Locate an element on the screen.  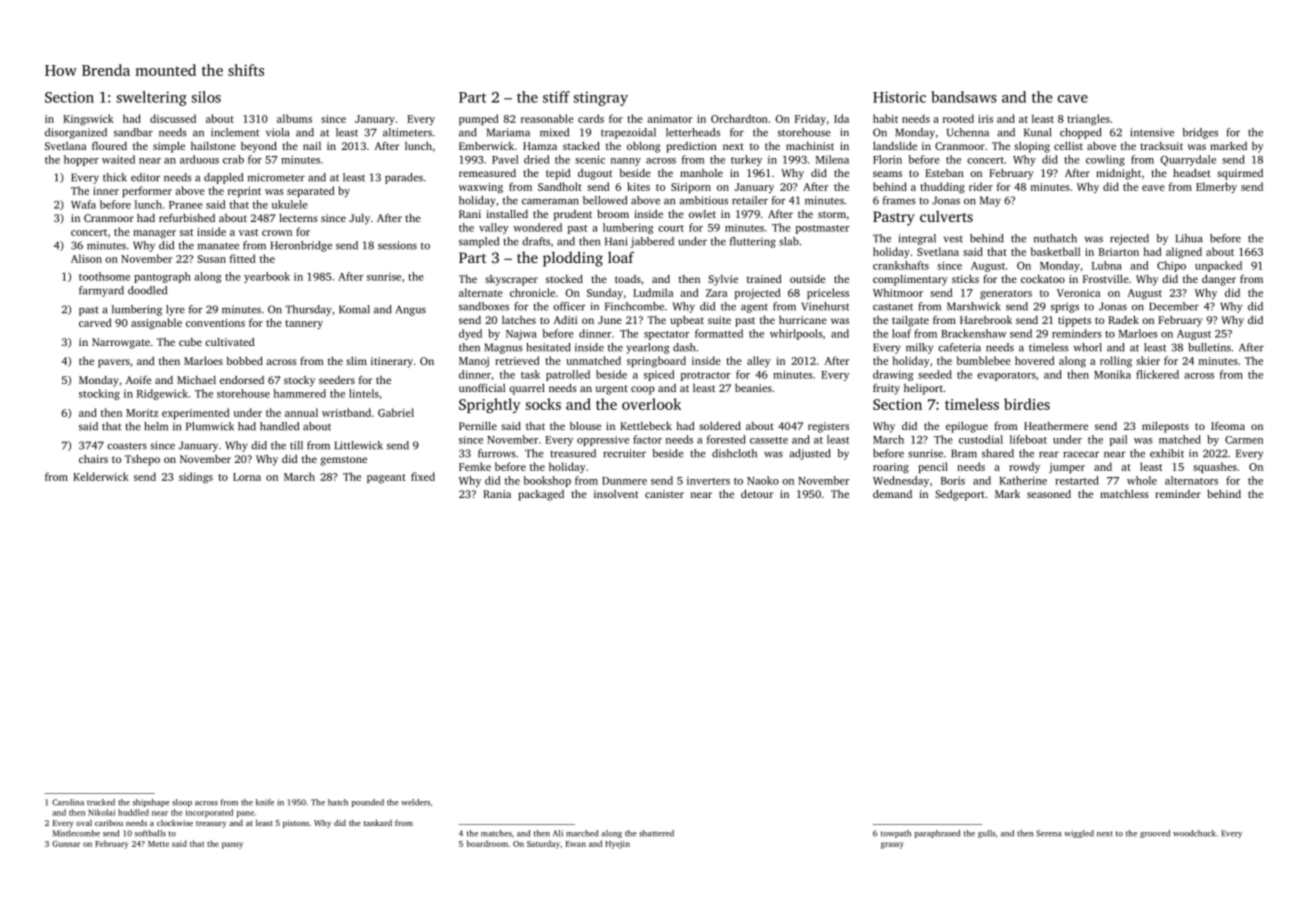
performer is located at coordinates (147, 191).
